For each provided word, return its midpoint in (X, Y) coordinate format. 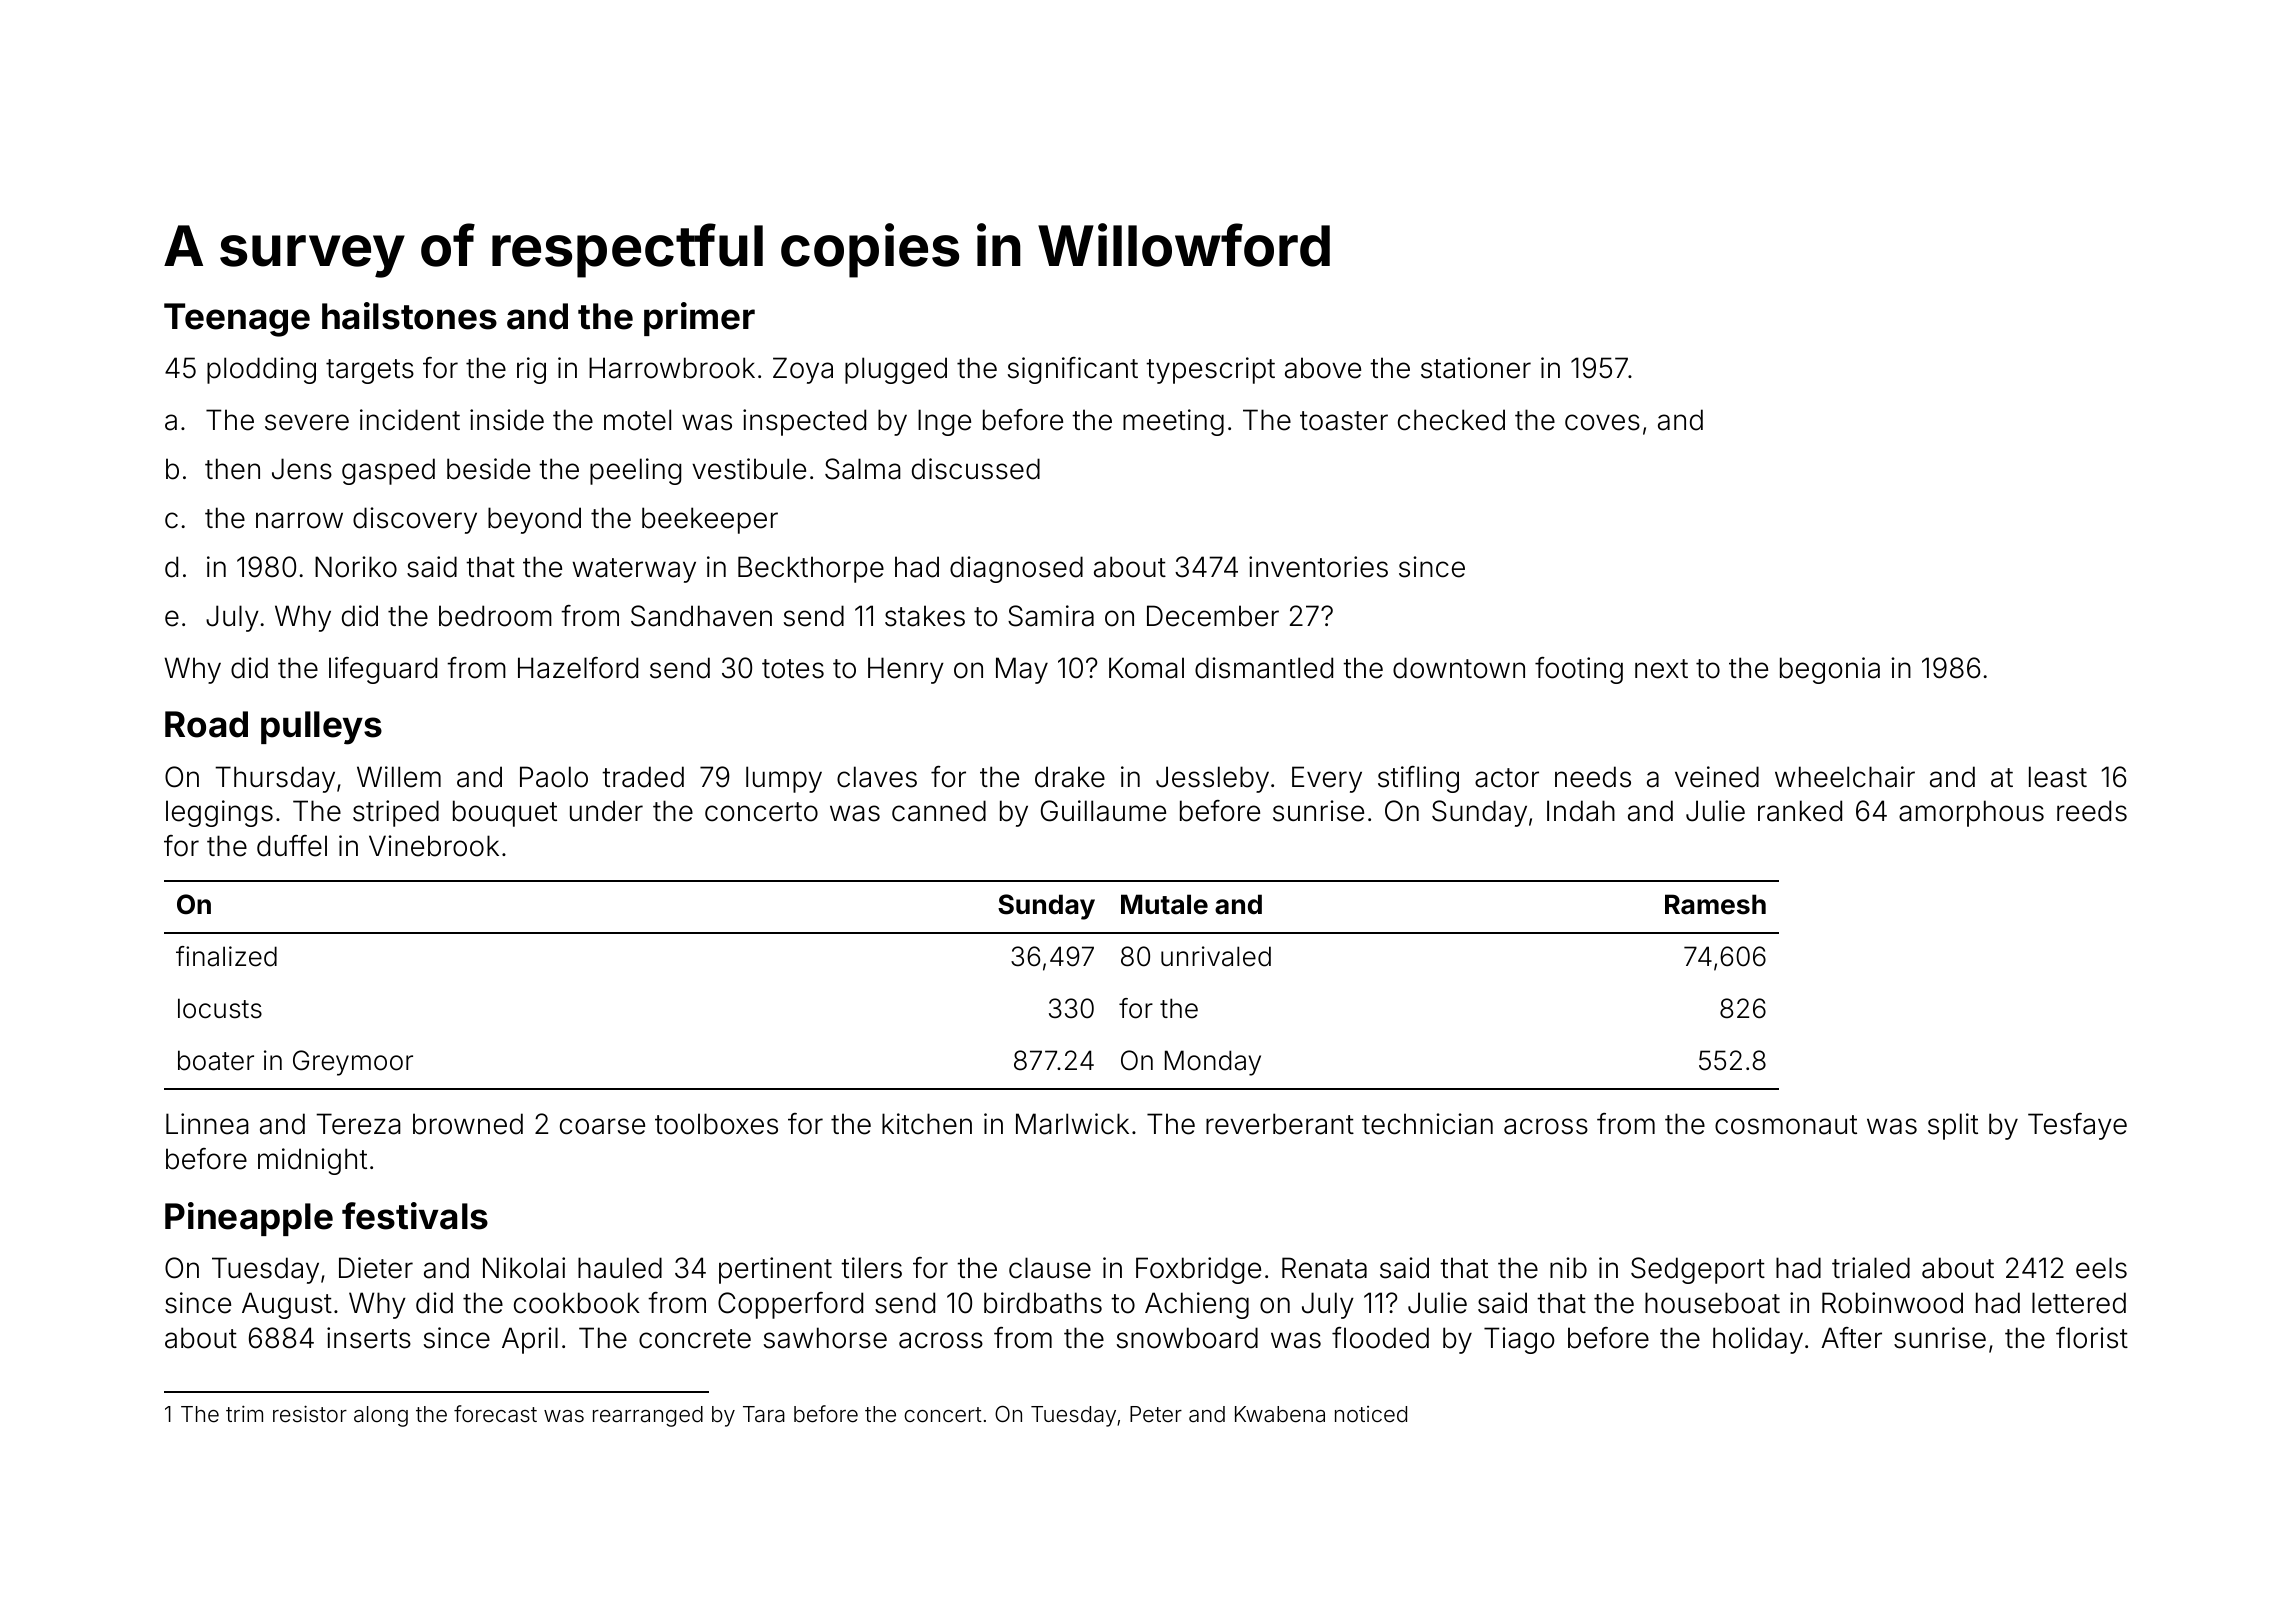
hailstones (409, 316)
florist (2092, 1338)
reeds (2092, 811)
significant (1073, 370)
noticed (1371, 1414)
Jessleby (1212, 779)
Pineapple (249, 1219)
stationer (1476, 368)
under (606, 811)
